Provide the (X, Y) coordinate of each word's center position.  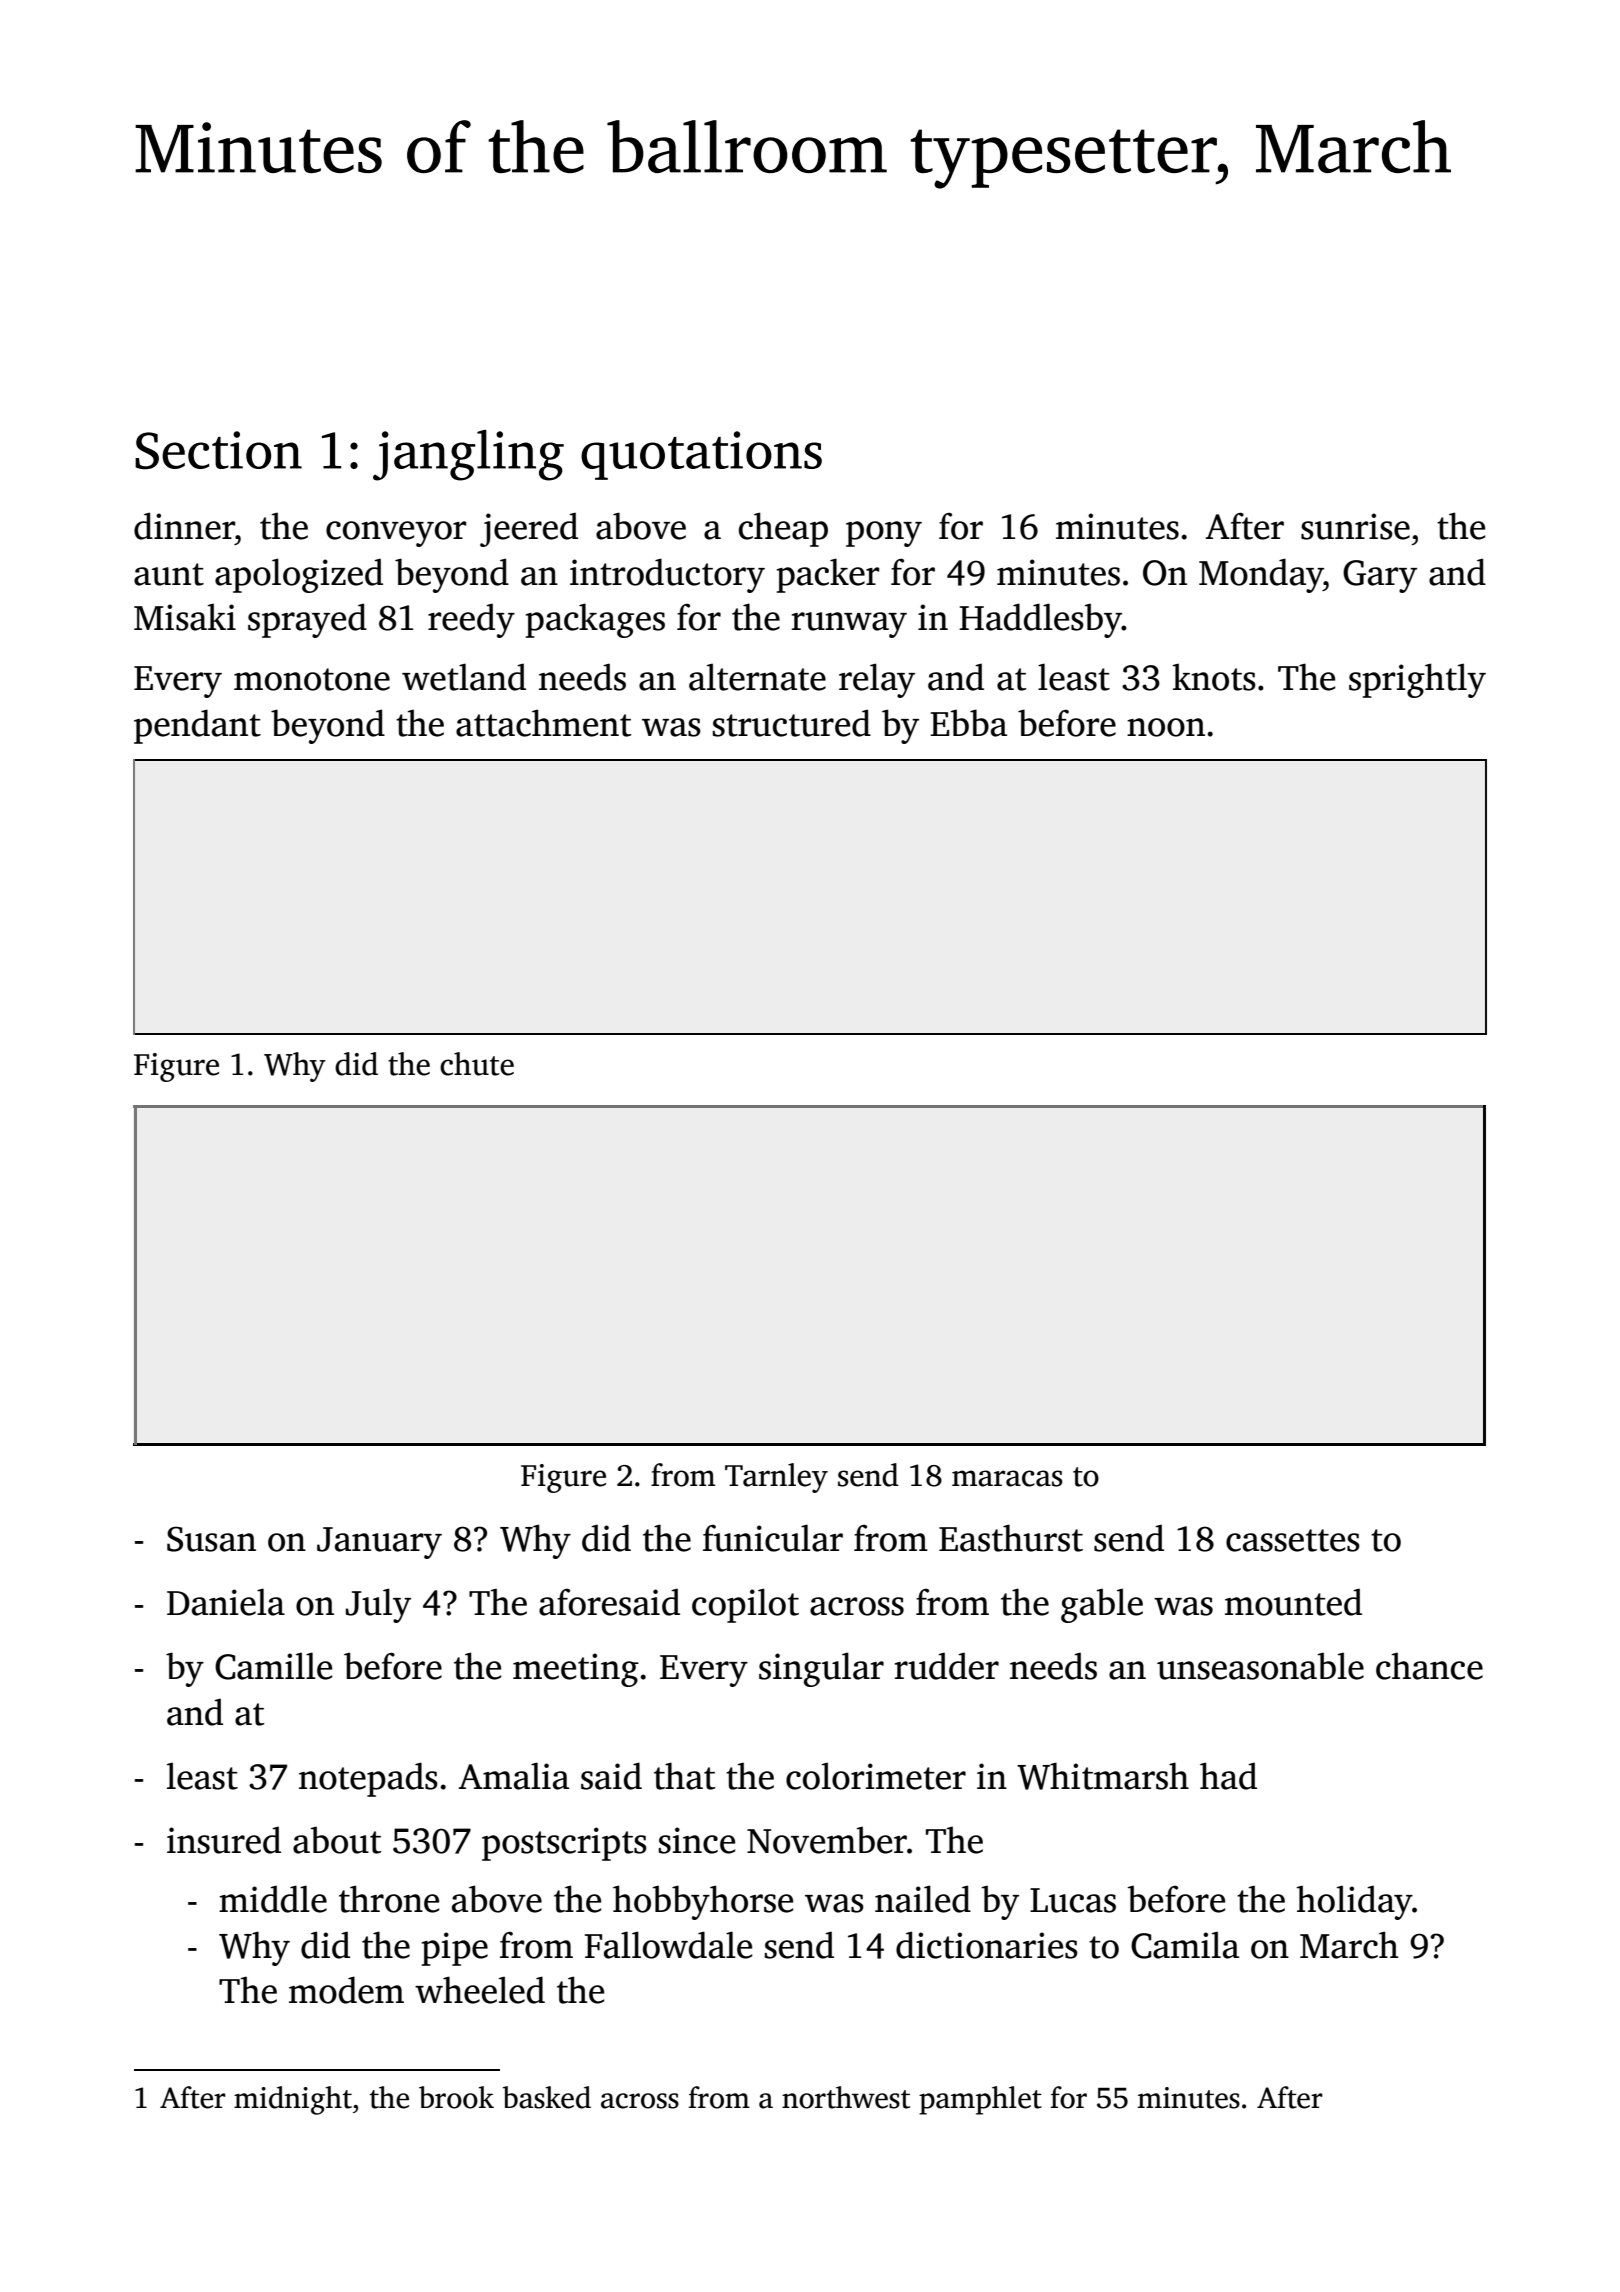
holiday (1354, 1902)
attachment (543, 723)
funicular (773, 1538)
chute (477, 1064)
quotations (701, 455)
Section (218, 450)
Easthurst (1011, 1538)
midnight (293, 2100)
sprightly (1417, 680)
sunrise (1355, 526)
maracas (1007, 1478)
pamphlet (980, 2100)
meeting (576, 1670)
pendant (197, 726)
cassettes (1293, 1540)
